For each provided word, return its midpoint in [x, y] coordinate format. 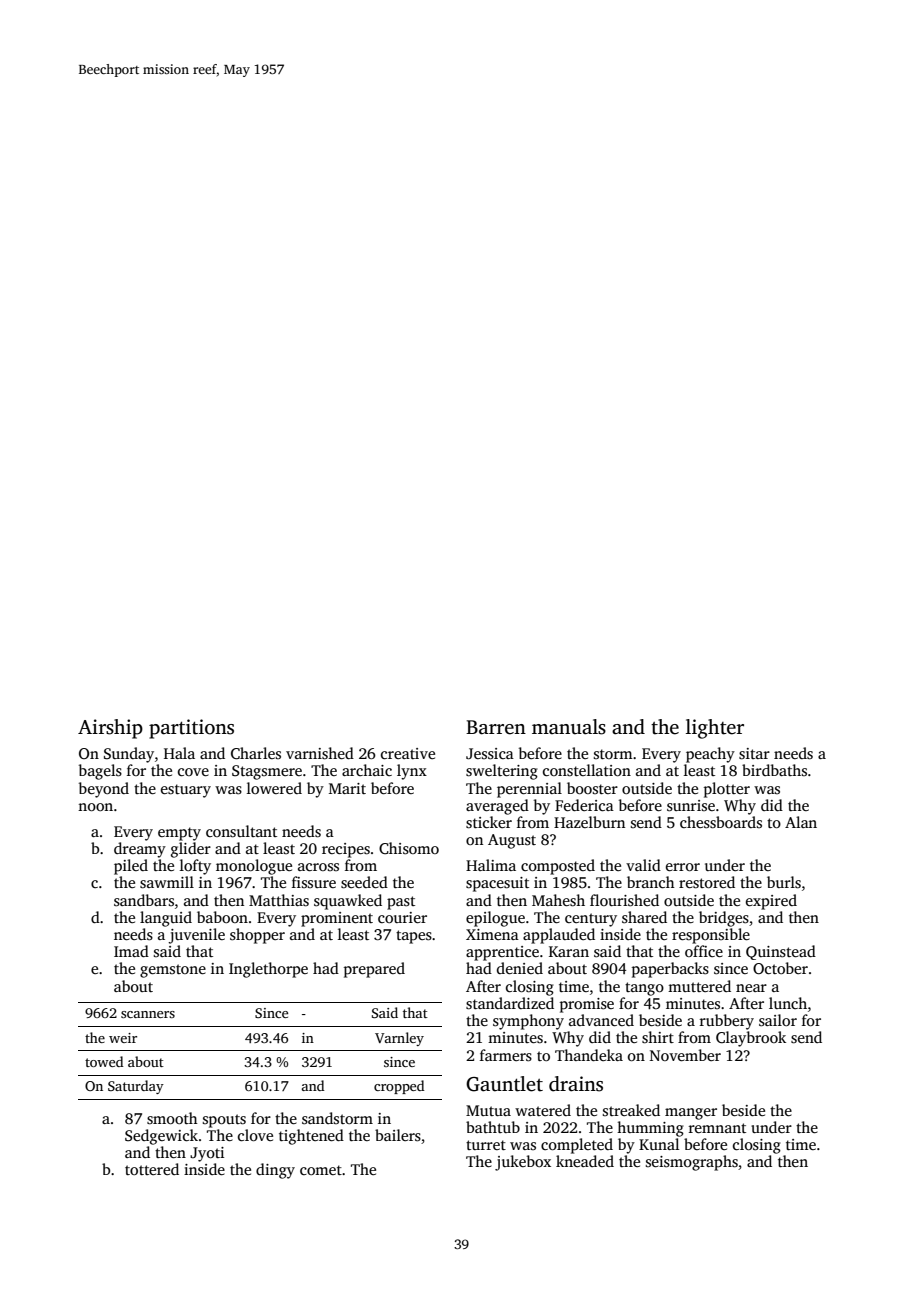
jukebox [523, 1163]
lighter [715, 729]
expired [771, 902]
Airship [110, 729]
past [401, 903]
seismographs [692, 1163]
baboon [222, 917]
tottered [152, 1169]
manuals [569, 727]
